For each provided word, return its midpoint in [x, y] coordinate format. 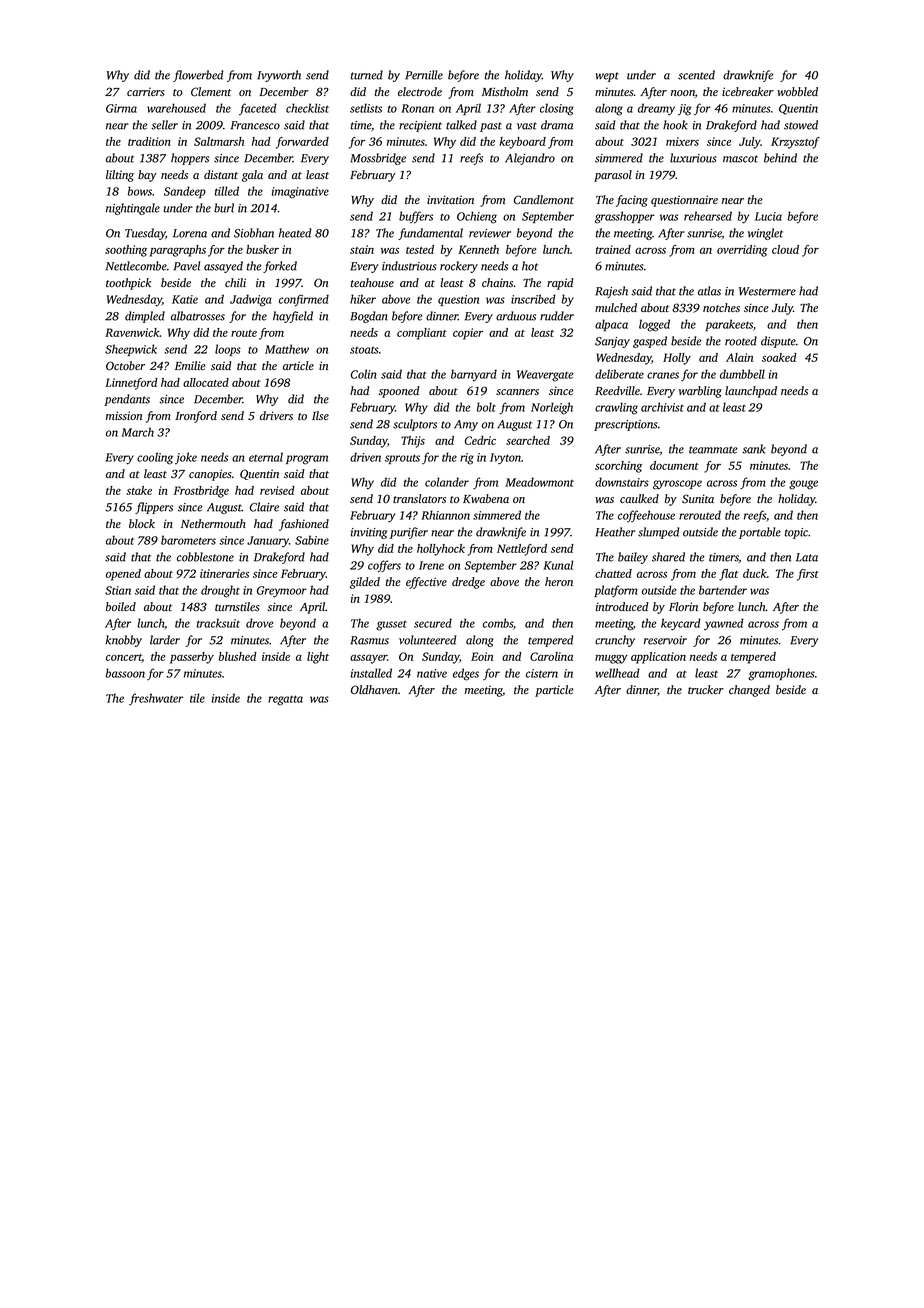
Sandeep [185, 192]
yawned [724, 624]
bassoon [125, 673]
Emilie [190, 365]
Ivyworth [279, 76]
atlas [709, 291]
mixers [682, 141]
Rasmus [369, 640]
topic [796, 533]
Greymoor [282, 592]
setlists [366, 108]
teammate [713, 450]
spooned [399, 392]
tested [420, 249]
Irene [431, 565]
